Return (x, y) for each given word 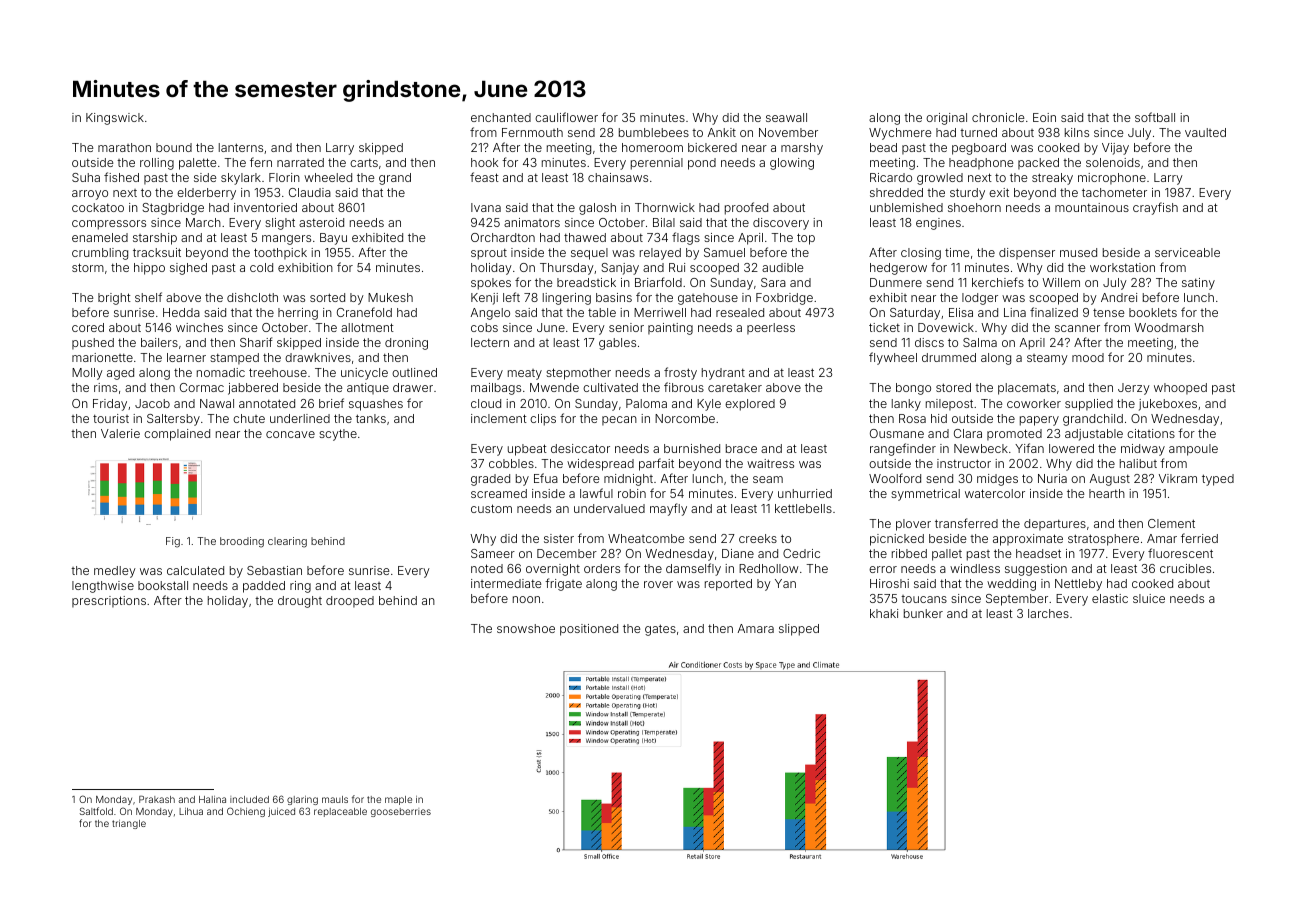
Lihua (191, 811)
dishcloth (252, 297)
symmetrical (925, 495)
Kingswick (115, 119)
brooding (242, 542)
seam (768, 479)
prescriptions (109, 602)
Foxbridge (784, 299)
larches (1048, 613)
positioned (589, 630)
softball (1155, 117)
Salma (980, 342)
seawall (786, 117)
